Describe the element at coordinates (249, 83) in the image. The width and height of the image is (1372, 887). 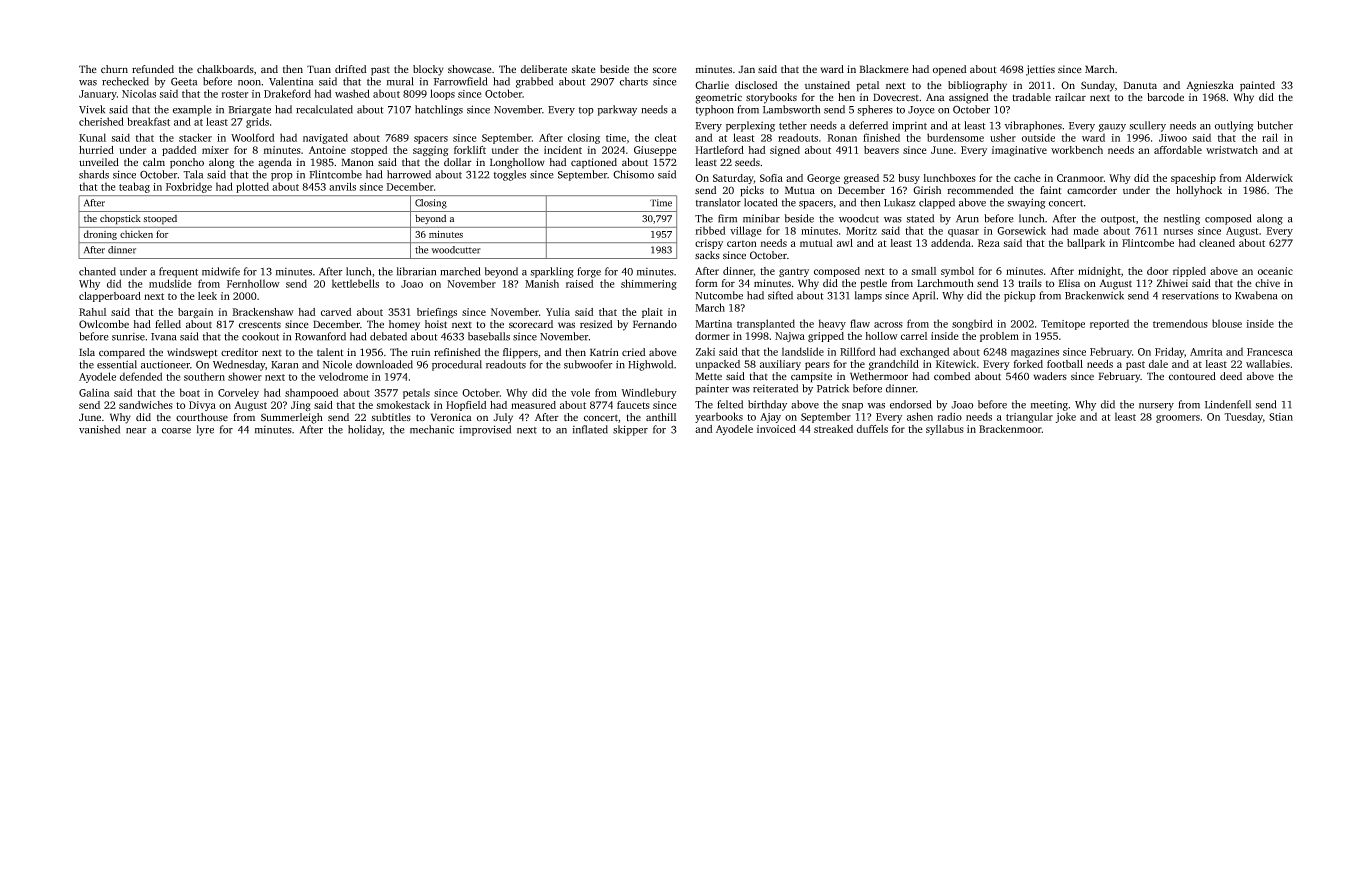
I see `noon` at that location.
